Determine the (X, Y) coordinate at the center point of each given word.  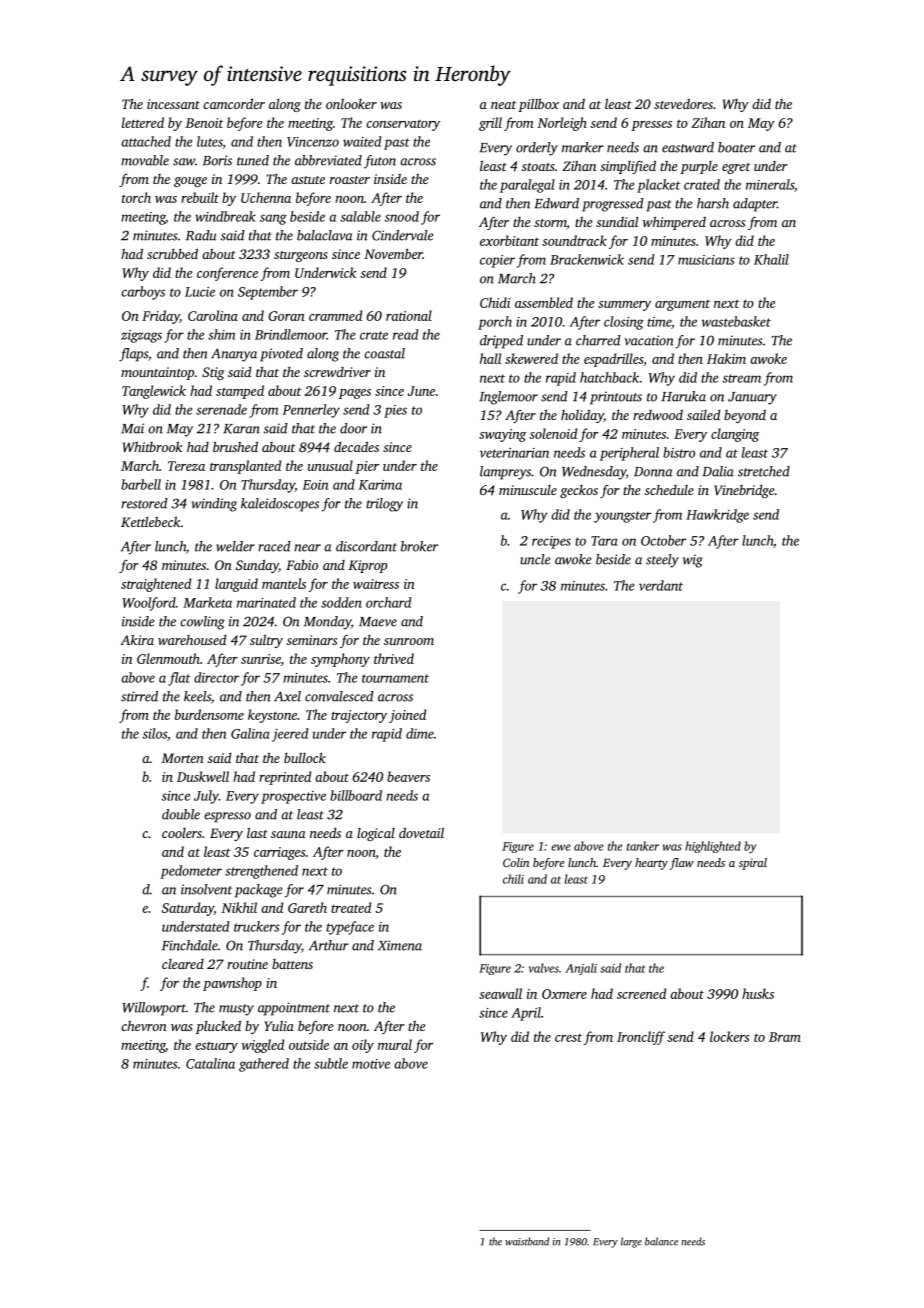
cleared (183, 964)
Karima (380, 485)
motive (371, 1064)
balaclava (325, 235)
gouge (190, 182)
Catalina (210, 1063)
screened (641, 993)
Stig (213, 373)
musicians (706, 260)
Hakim (726, 358)
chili (513, 879)
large (631, 1242)
